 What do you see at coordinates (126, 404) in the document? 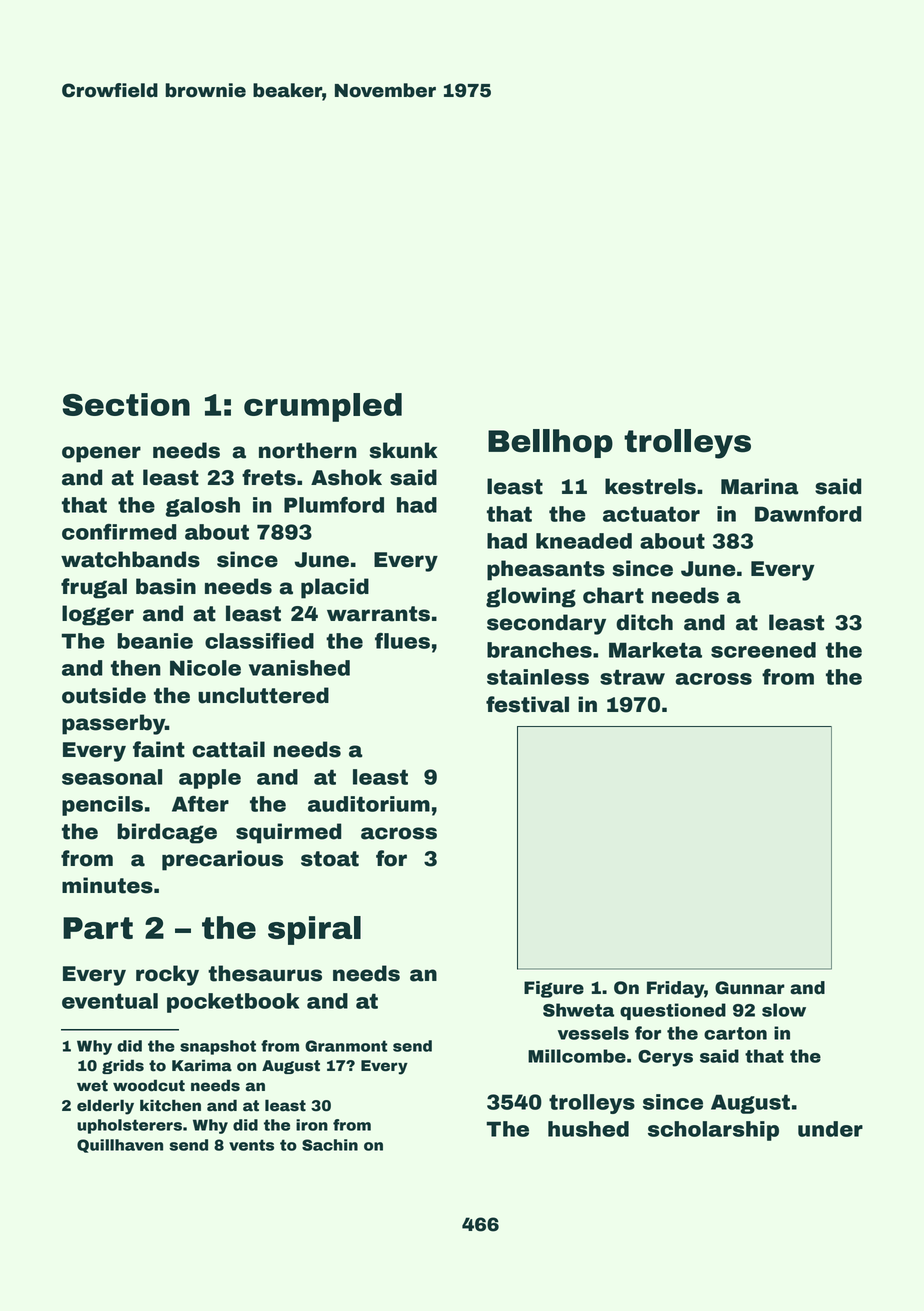
I see `Section` at bounding box center [126, 404].
